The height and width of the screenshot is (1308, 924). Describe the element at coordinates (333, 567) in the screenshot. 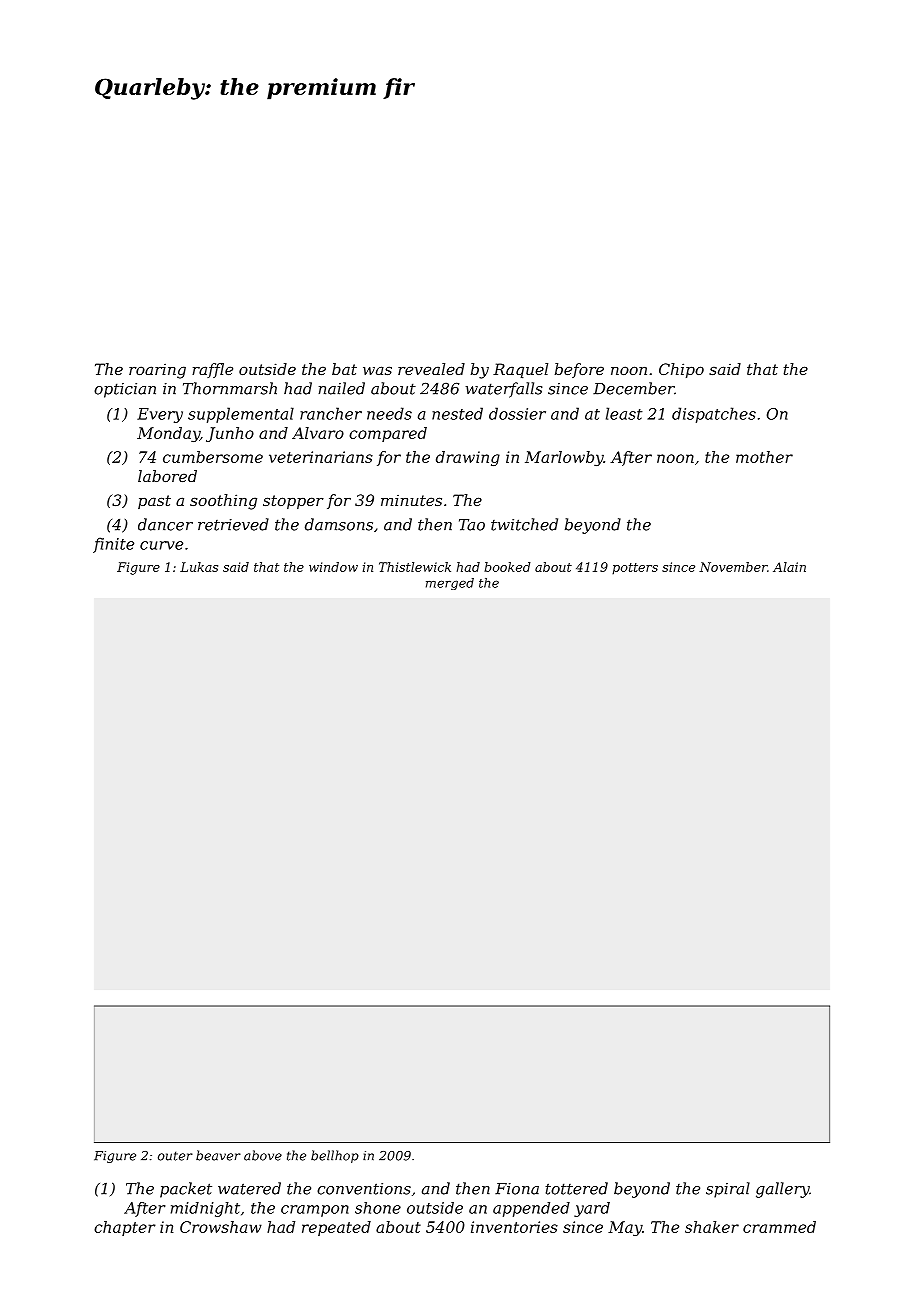

I see `window` at that location.
